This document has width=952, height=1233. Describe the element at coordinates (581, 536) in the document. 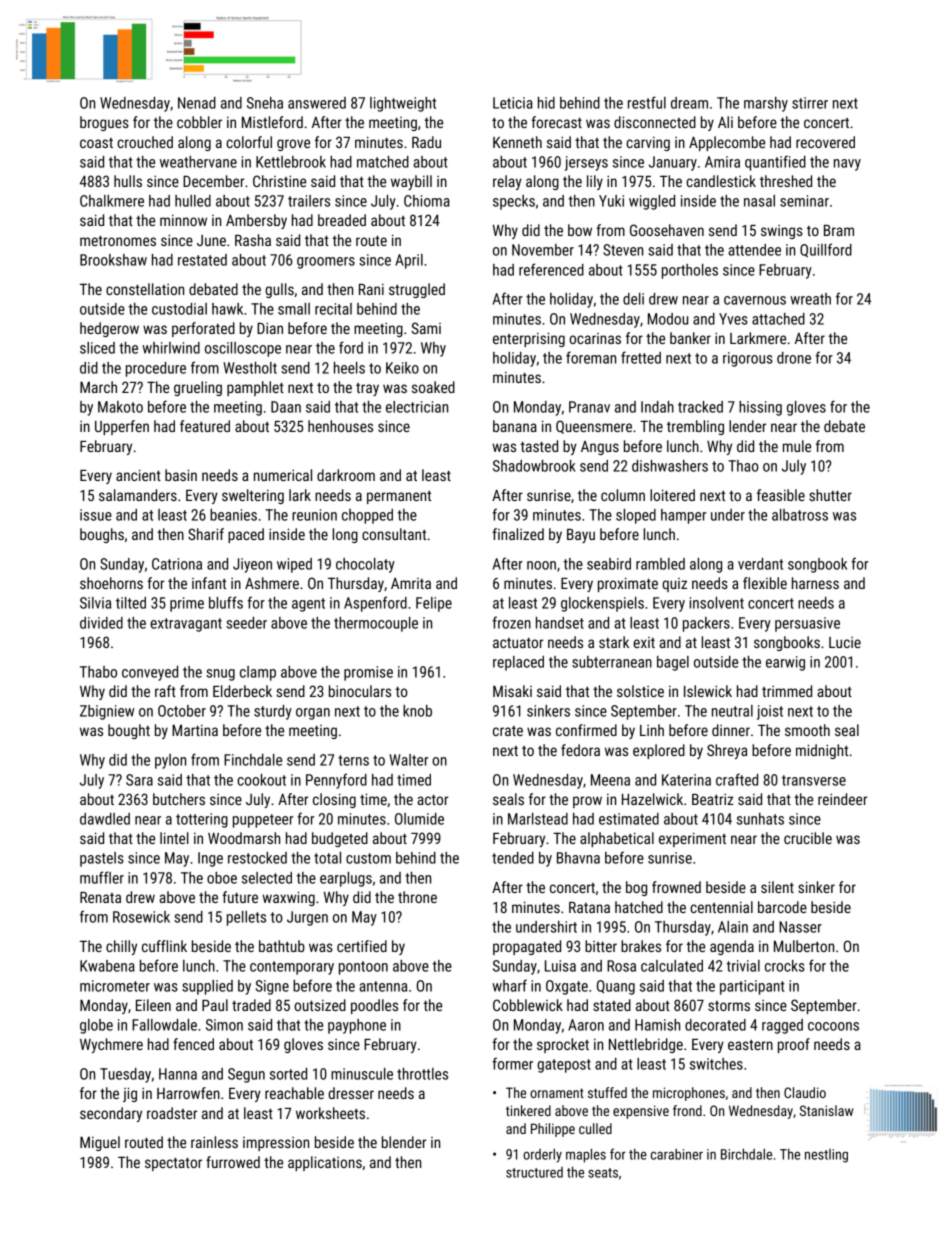

I see `Bayu` at that location.
